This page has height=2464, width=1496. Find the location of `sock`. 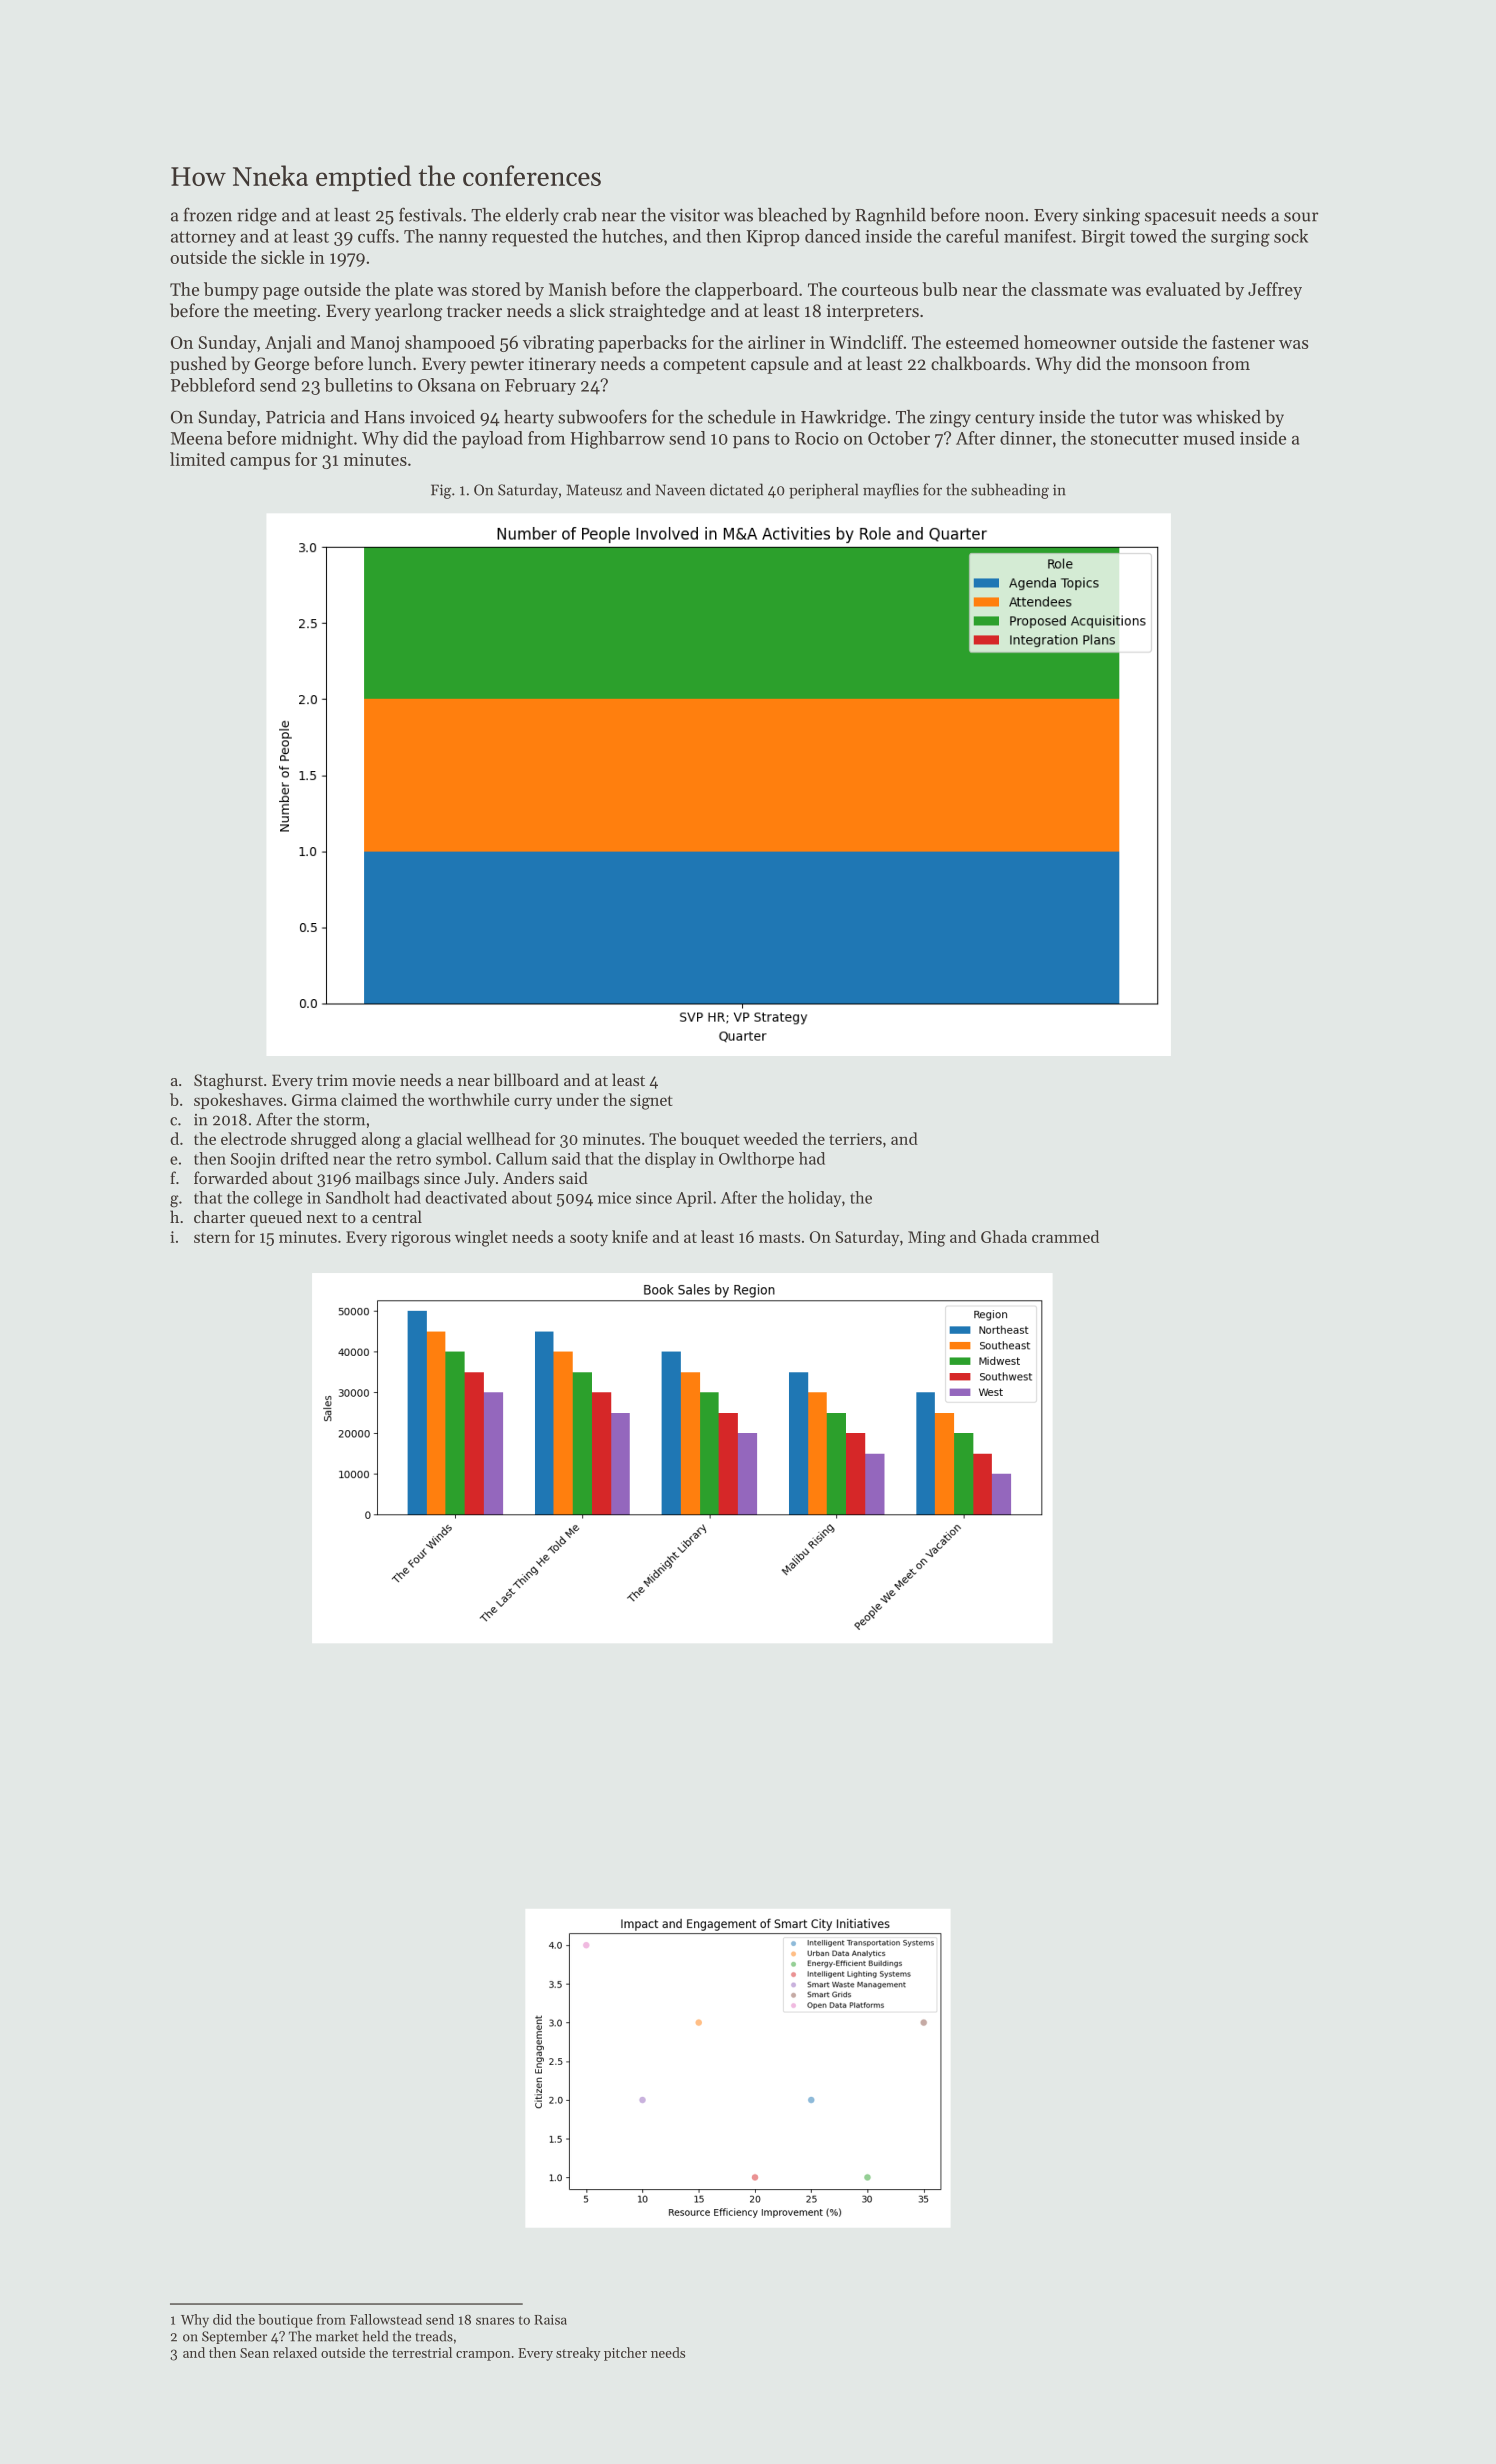

sock is located at coordinates (1291, 236).
